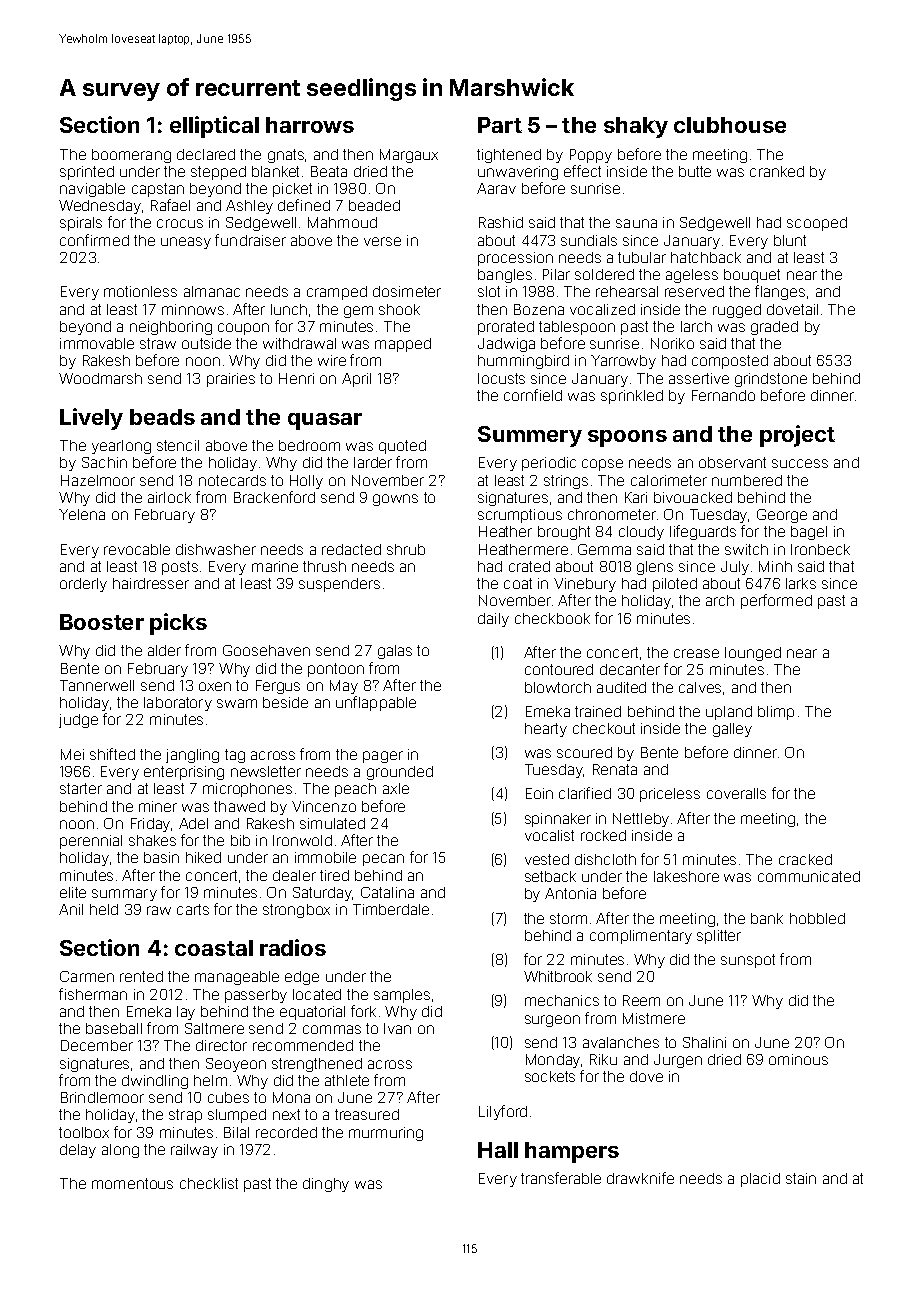 The width and height of the screenshot is (924, 1308). Describe the element at coordinates (250, 240) in the screenshot. I see `fundraiser` at that location.
